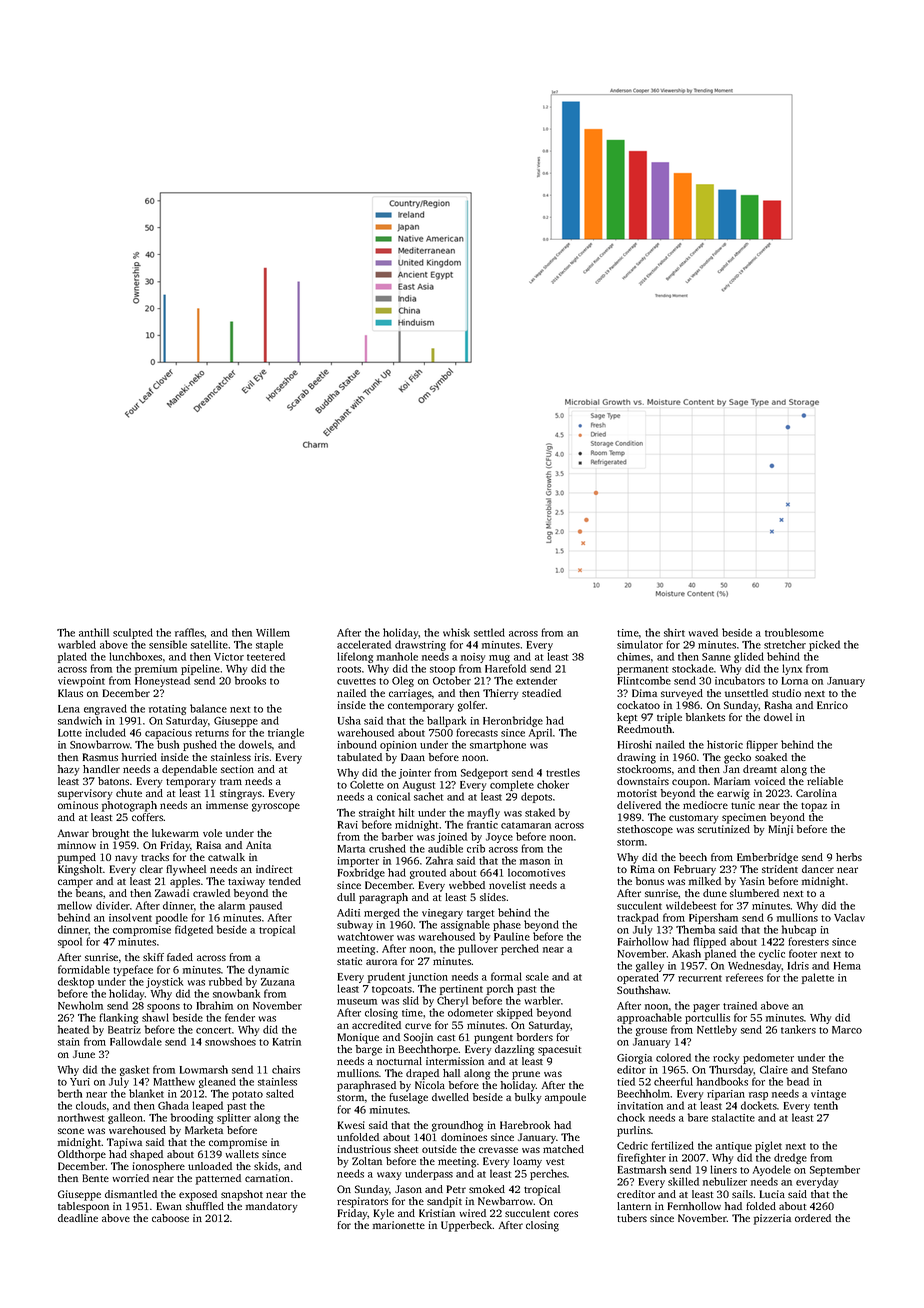 The height and width of the page is (1308, 924). Describe the element at coordinates (189, 632) in the page. I see `raffles` at that location.
